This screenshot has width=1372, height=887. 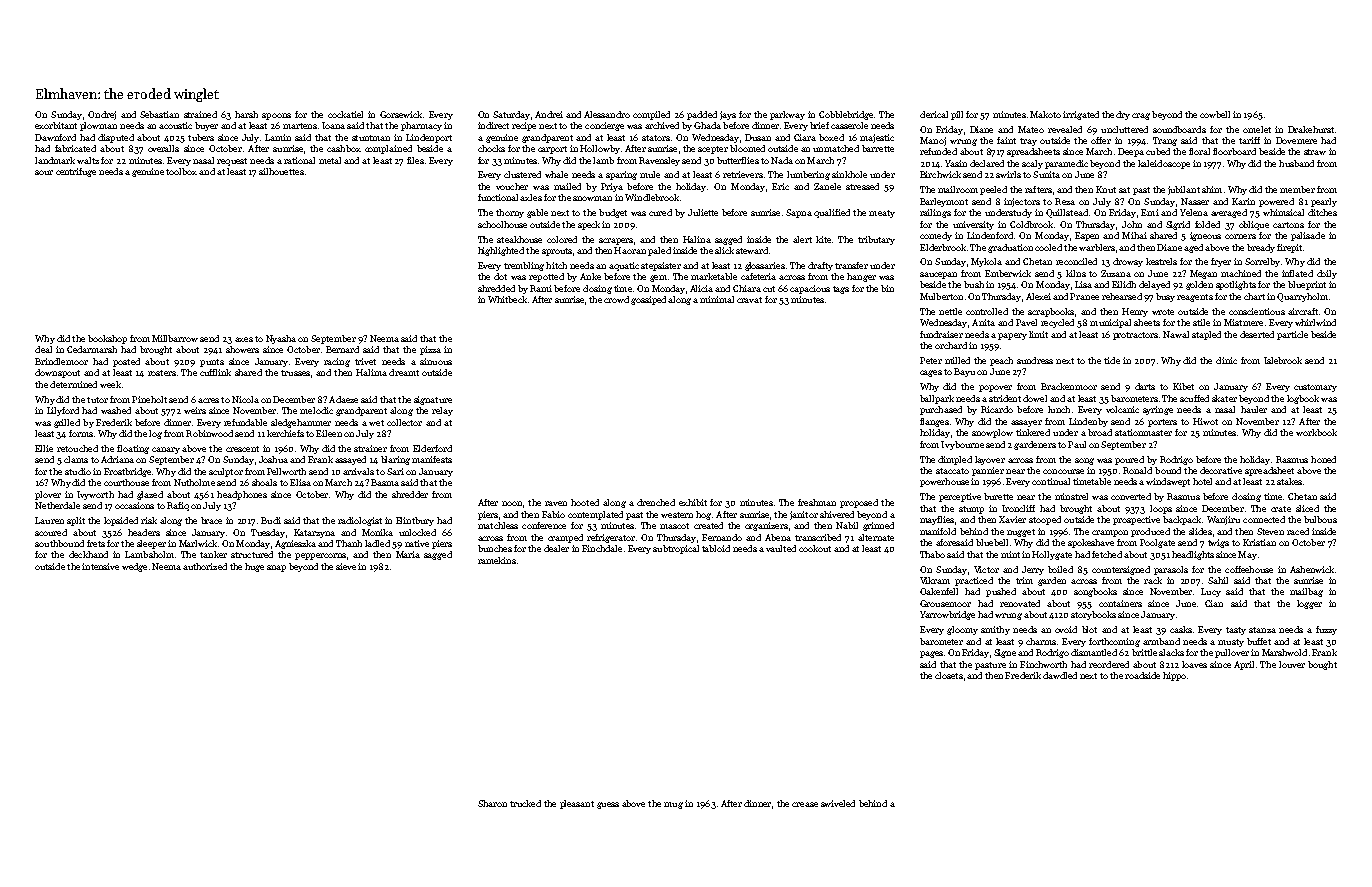 I want to click on Sharon, so click(x=492, y=803).
